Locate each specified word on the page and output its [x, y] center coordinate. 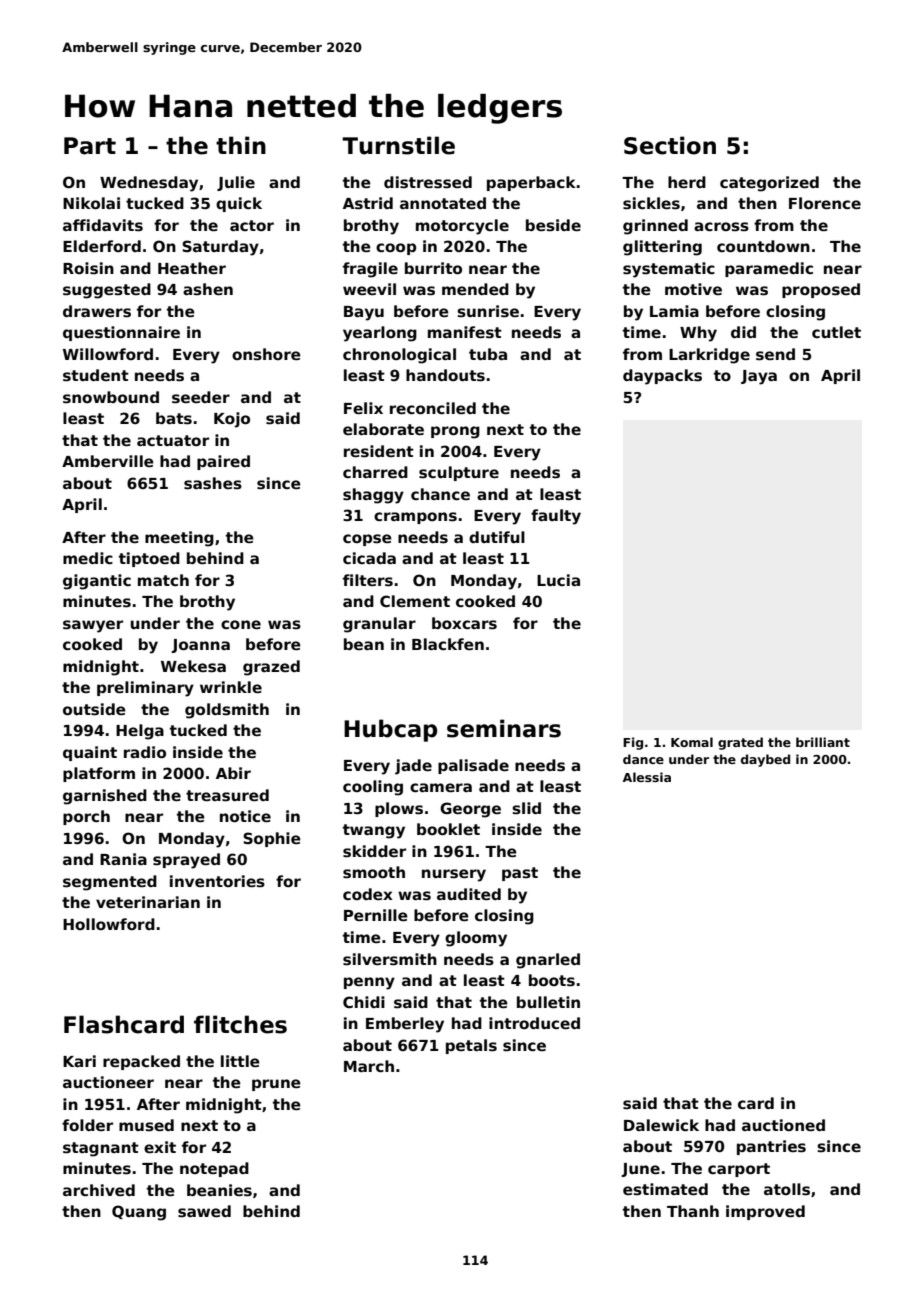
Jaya [759, 377]
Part [90, 146]
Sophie [272, 839]
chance [440, 494]
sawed [204, 1211]
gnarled [548, 961]
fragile [370, 270]
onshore [266, 354]
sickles [651, 203]
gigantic [97, 582]
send [775, 354]
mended [475, 289]
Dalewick [661, 1125]
